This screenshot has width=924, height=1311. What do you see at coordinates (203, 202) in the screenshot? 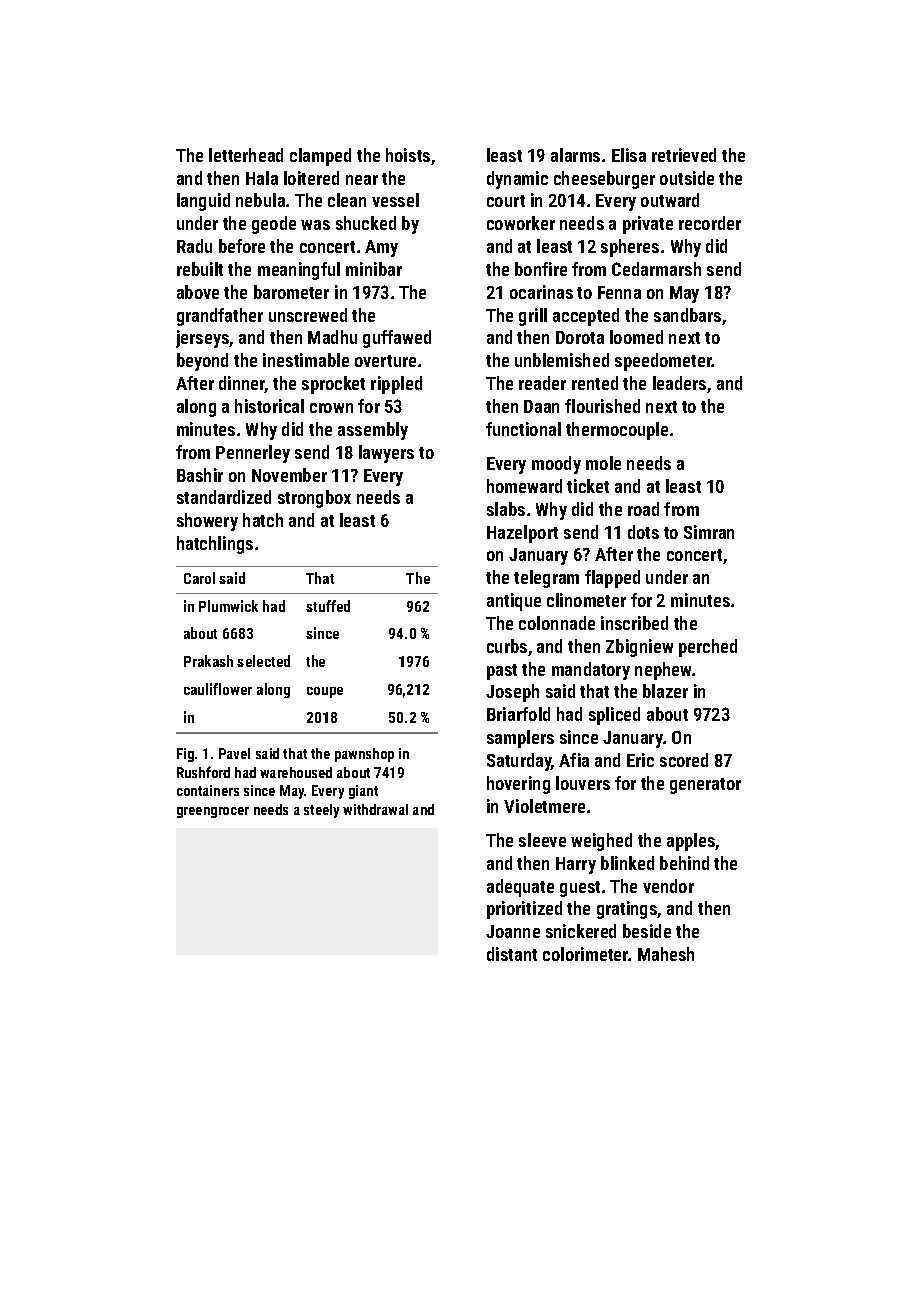
I see `languid` at bounding box center [203, 202].
